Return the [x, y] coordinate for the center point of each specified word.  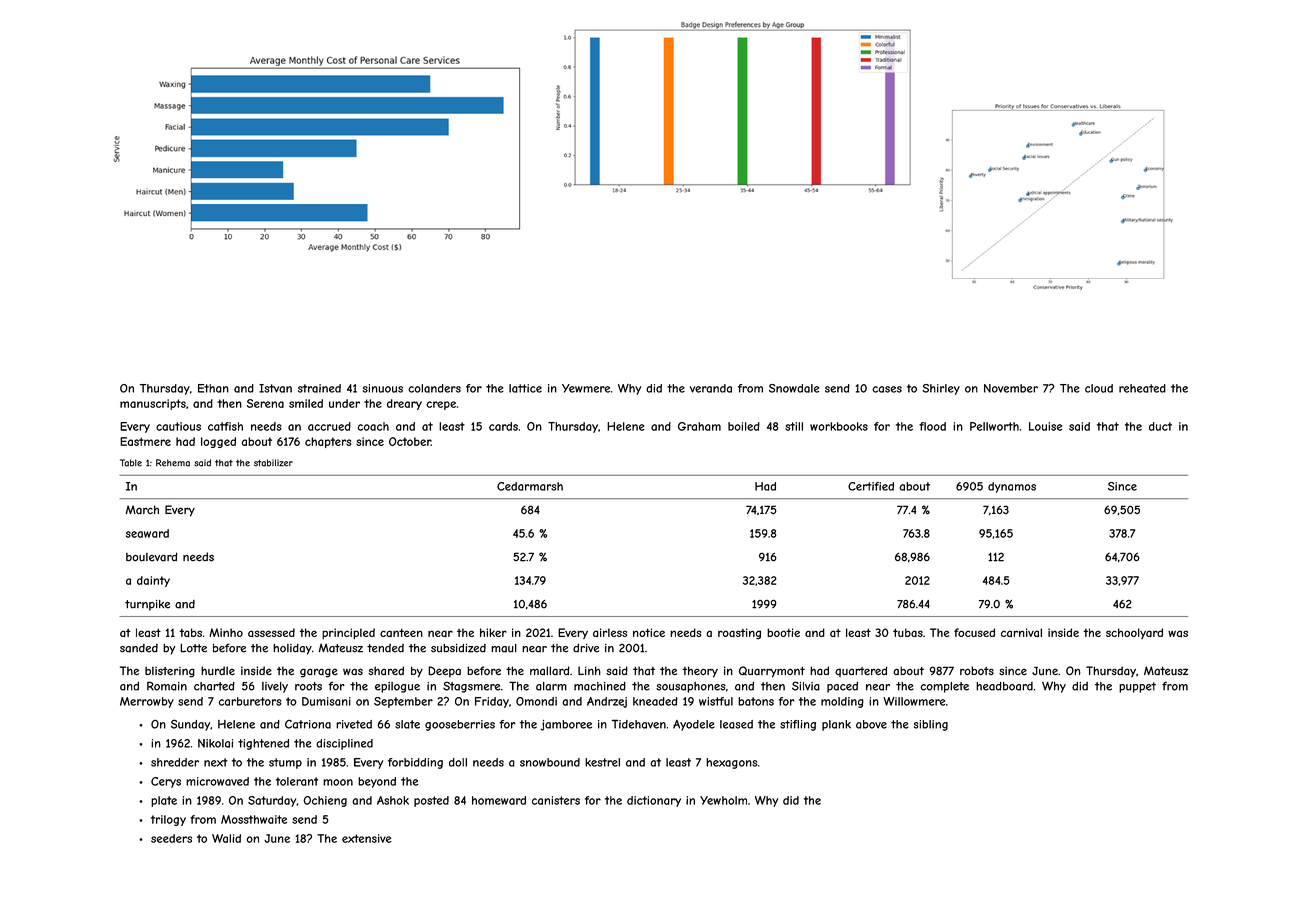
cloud [1099, 388]
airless [610, 632]
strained [319, 388]
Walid [226, 838]
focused [974, 632]
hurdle [218, 670]
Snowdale [794, 388]
